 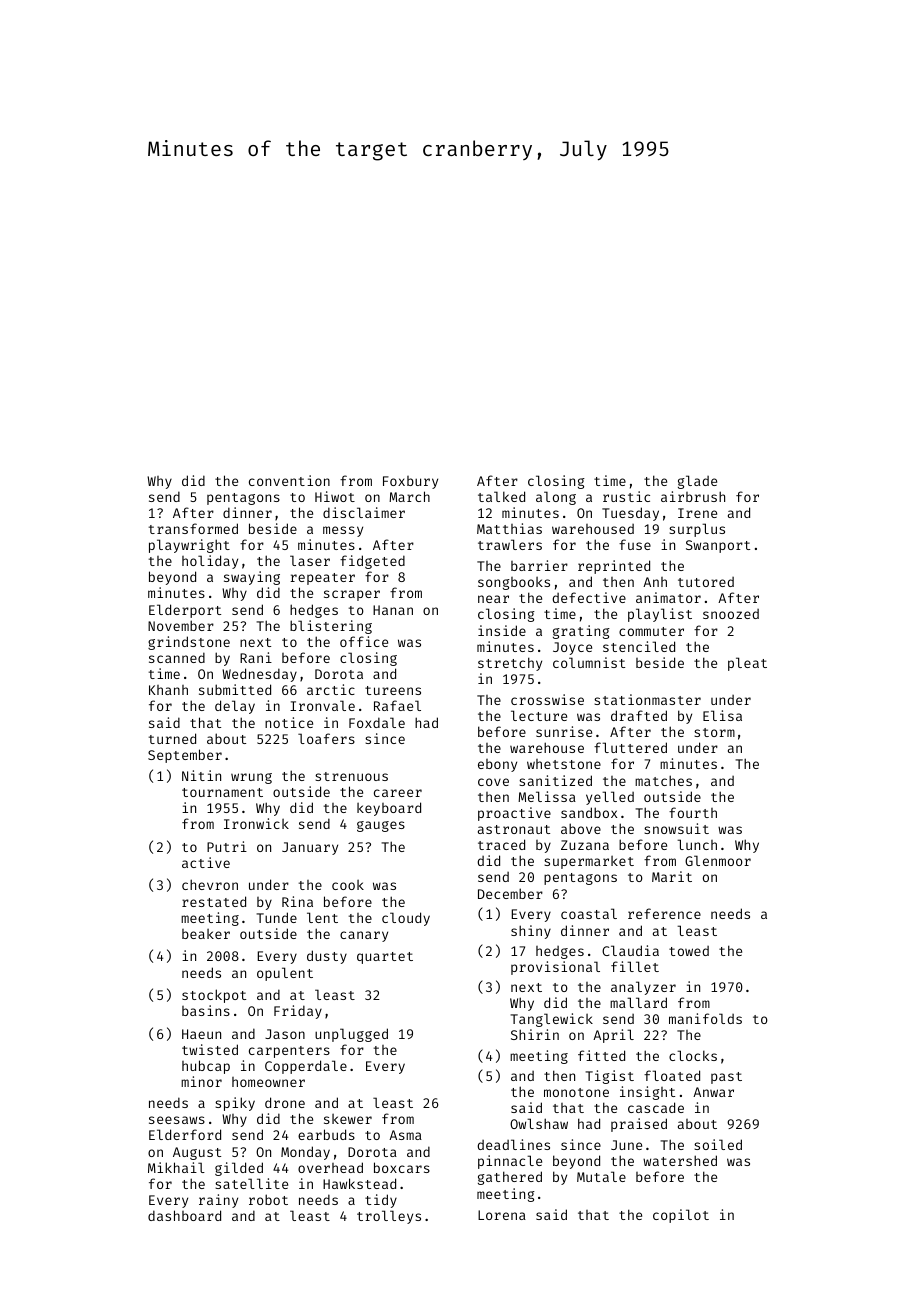 I want to click on chevron, so click(x=210, y=884).
